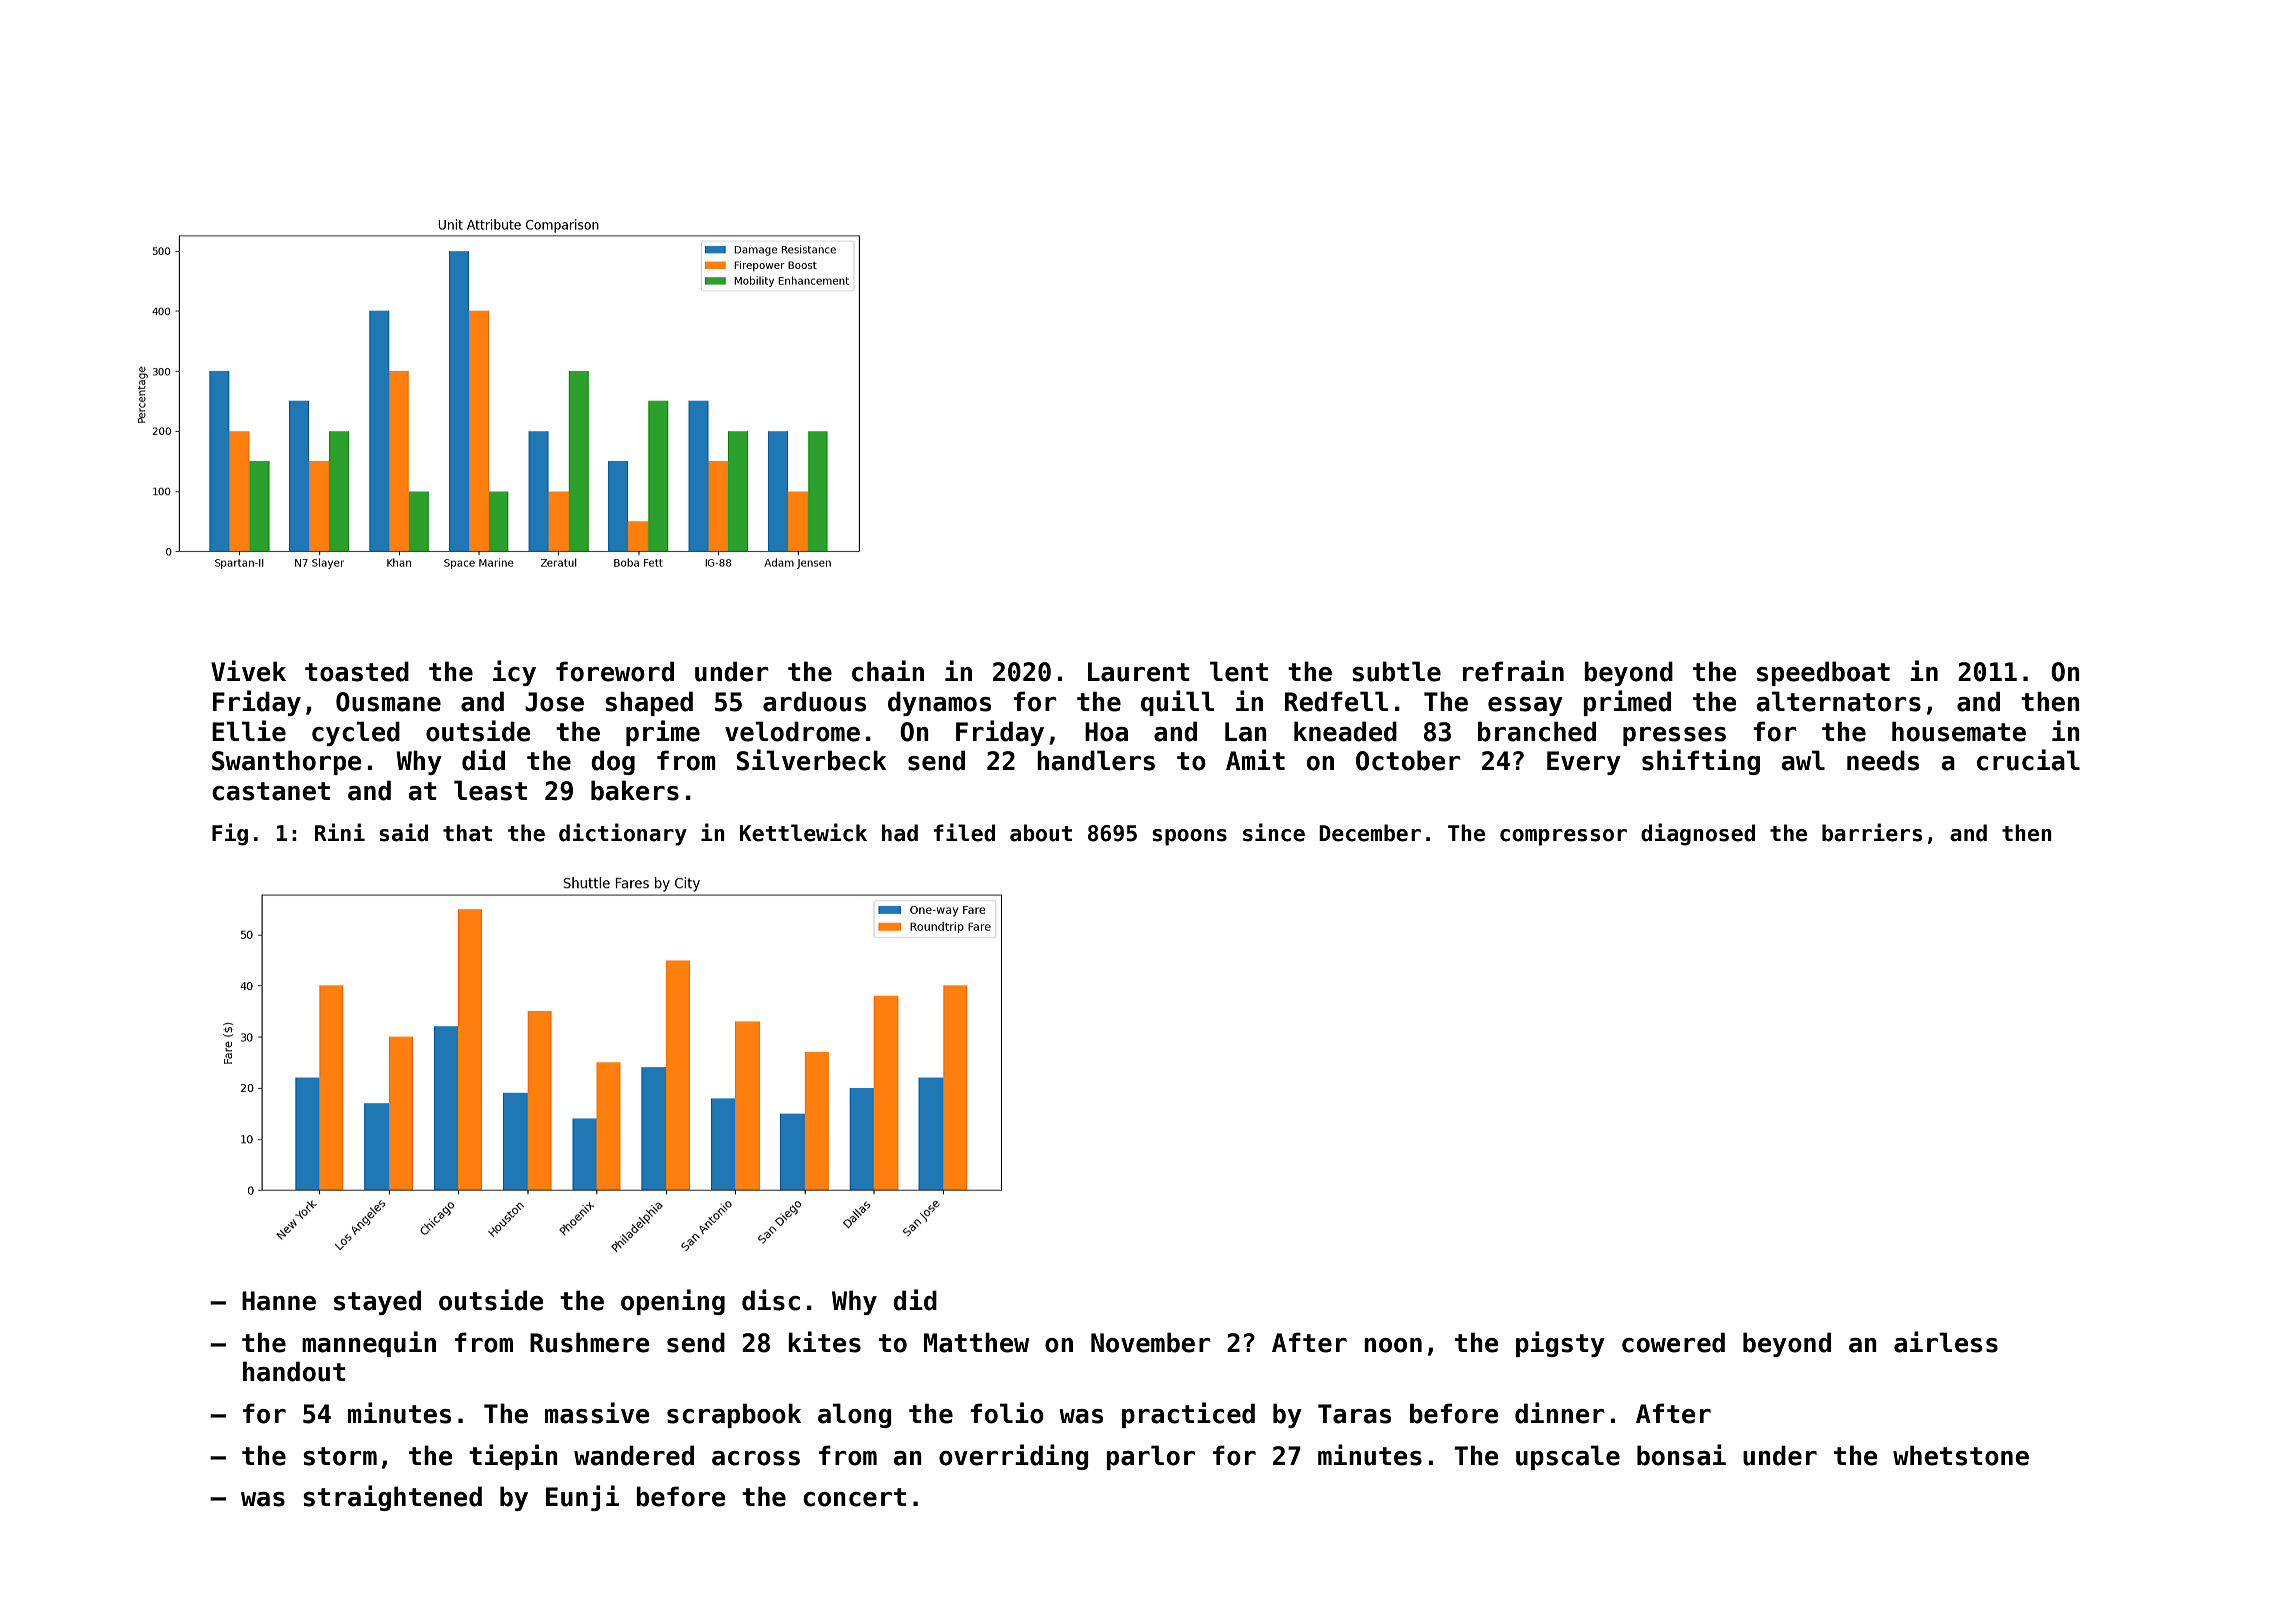 This screenshot has width=2292, height=1620. Describe the element at coordinates (392, 1498) in the screenshot. I see `straightened` at that location.
